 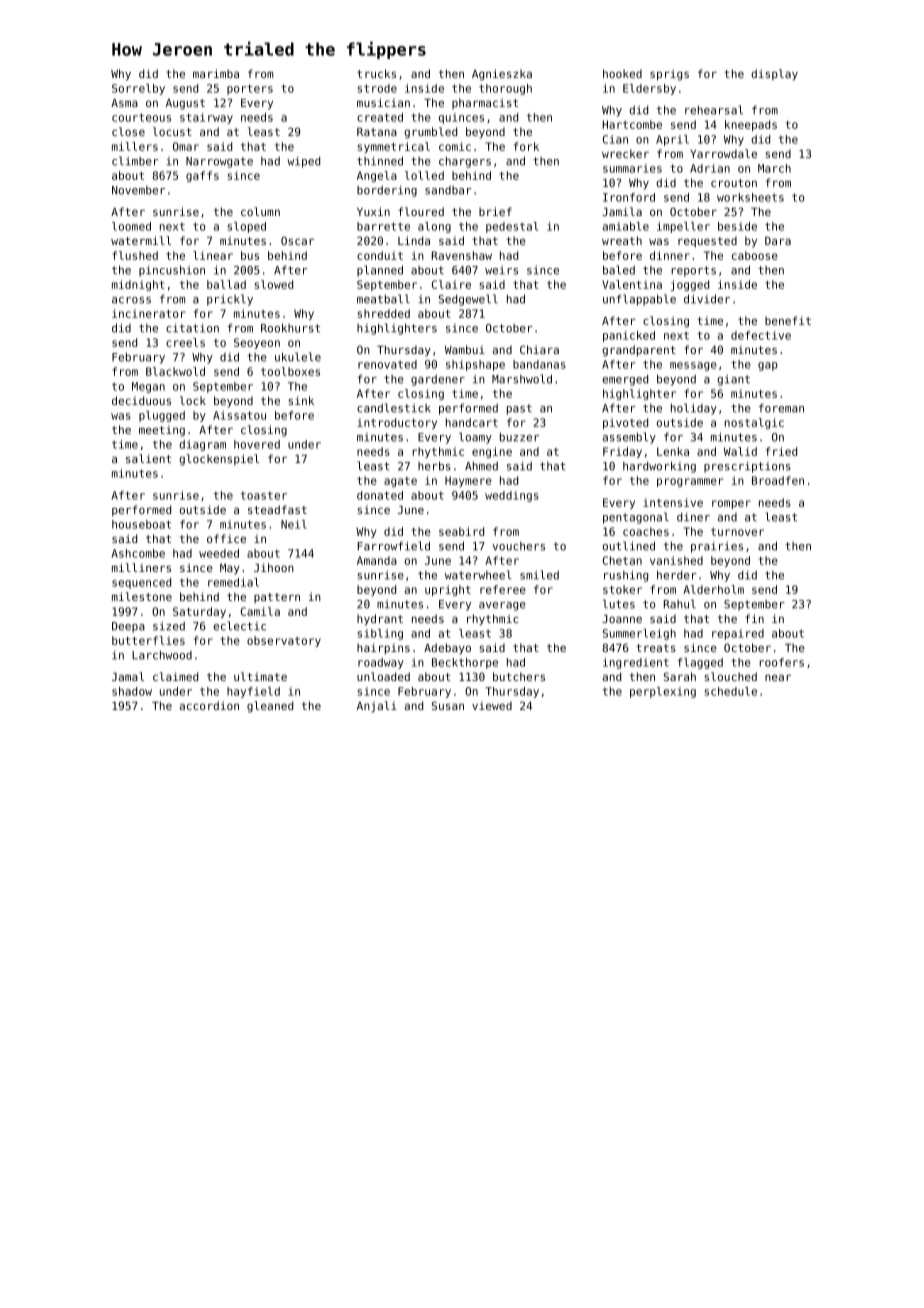 I want to click on foreman, so click(x=781, y=408).
